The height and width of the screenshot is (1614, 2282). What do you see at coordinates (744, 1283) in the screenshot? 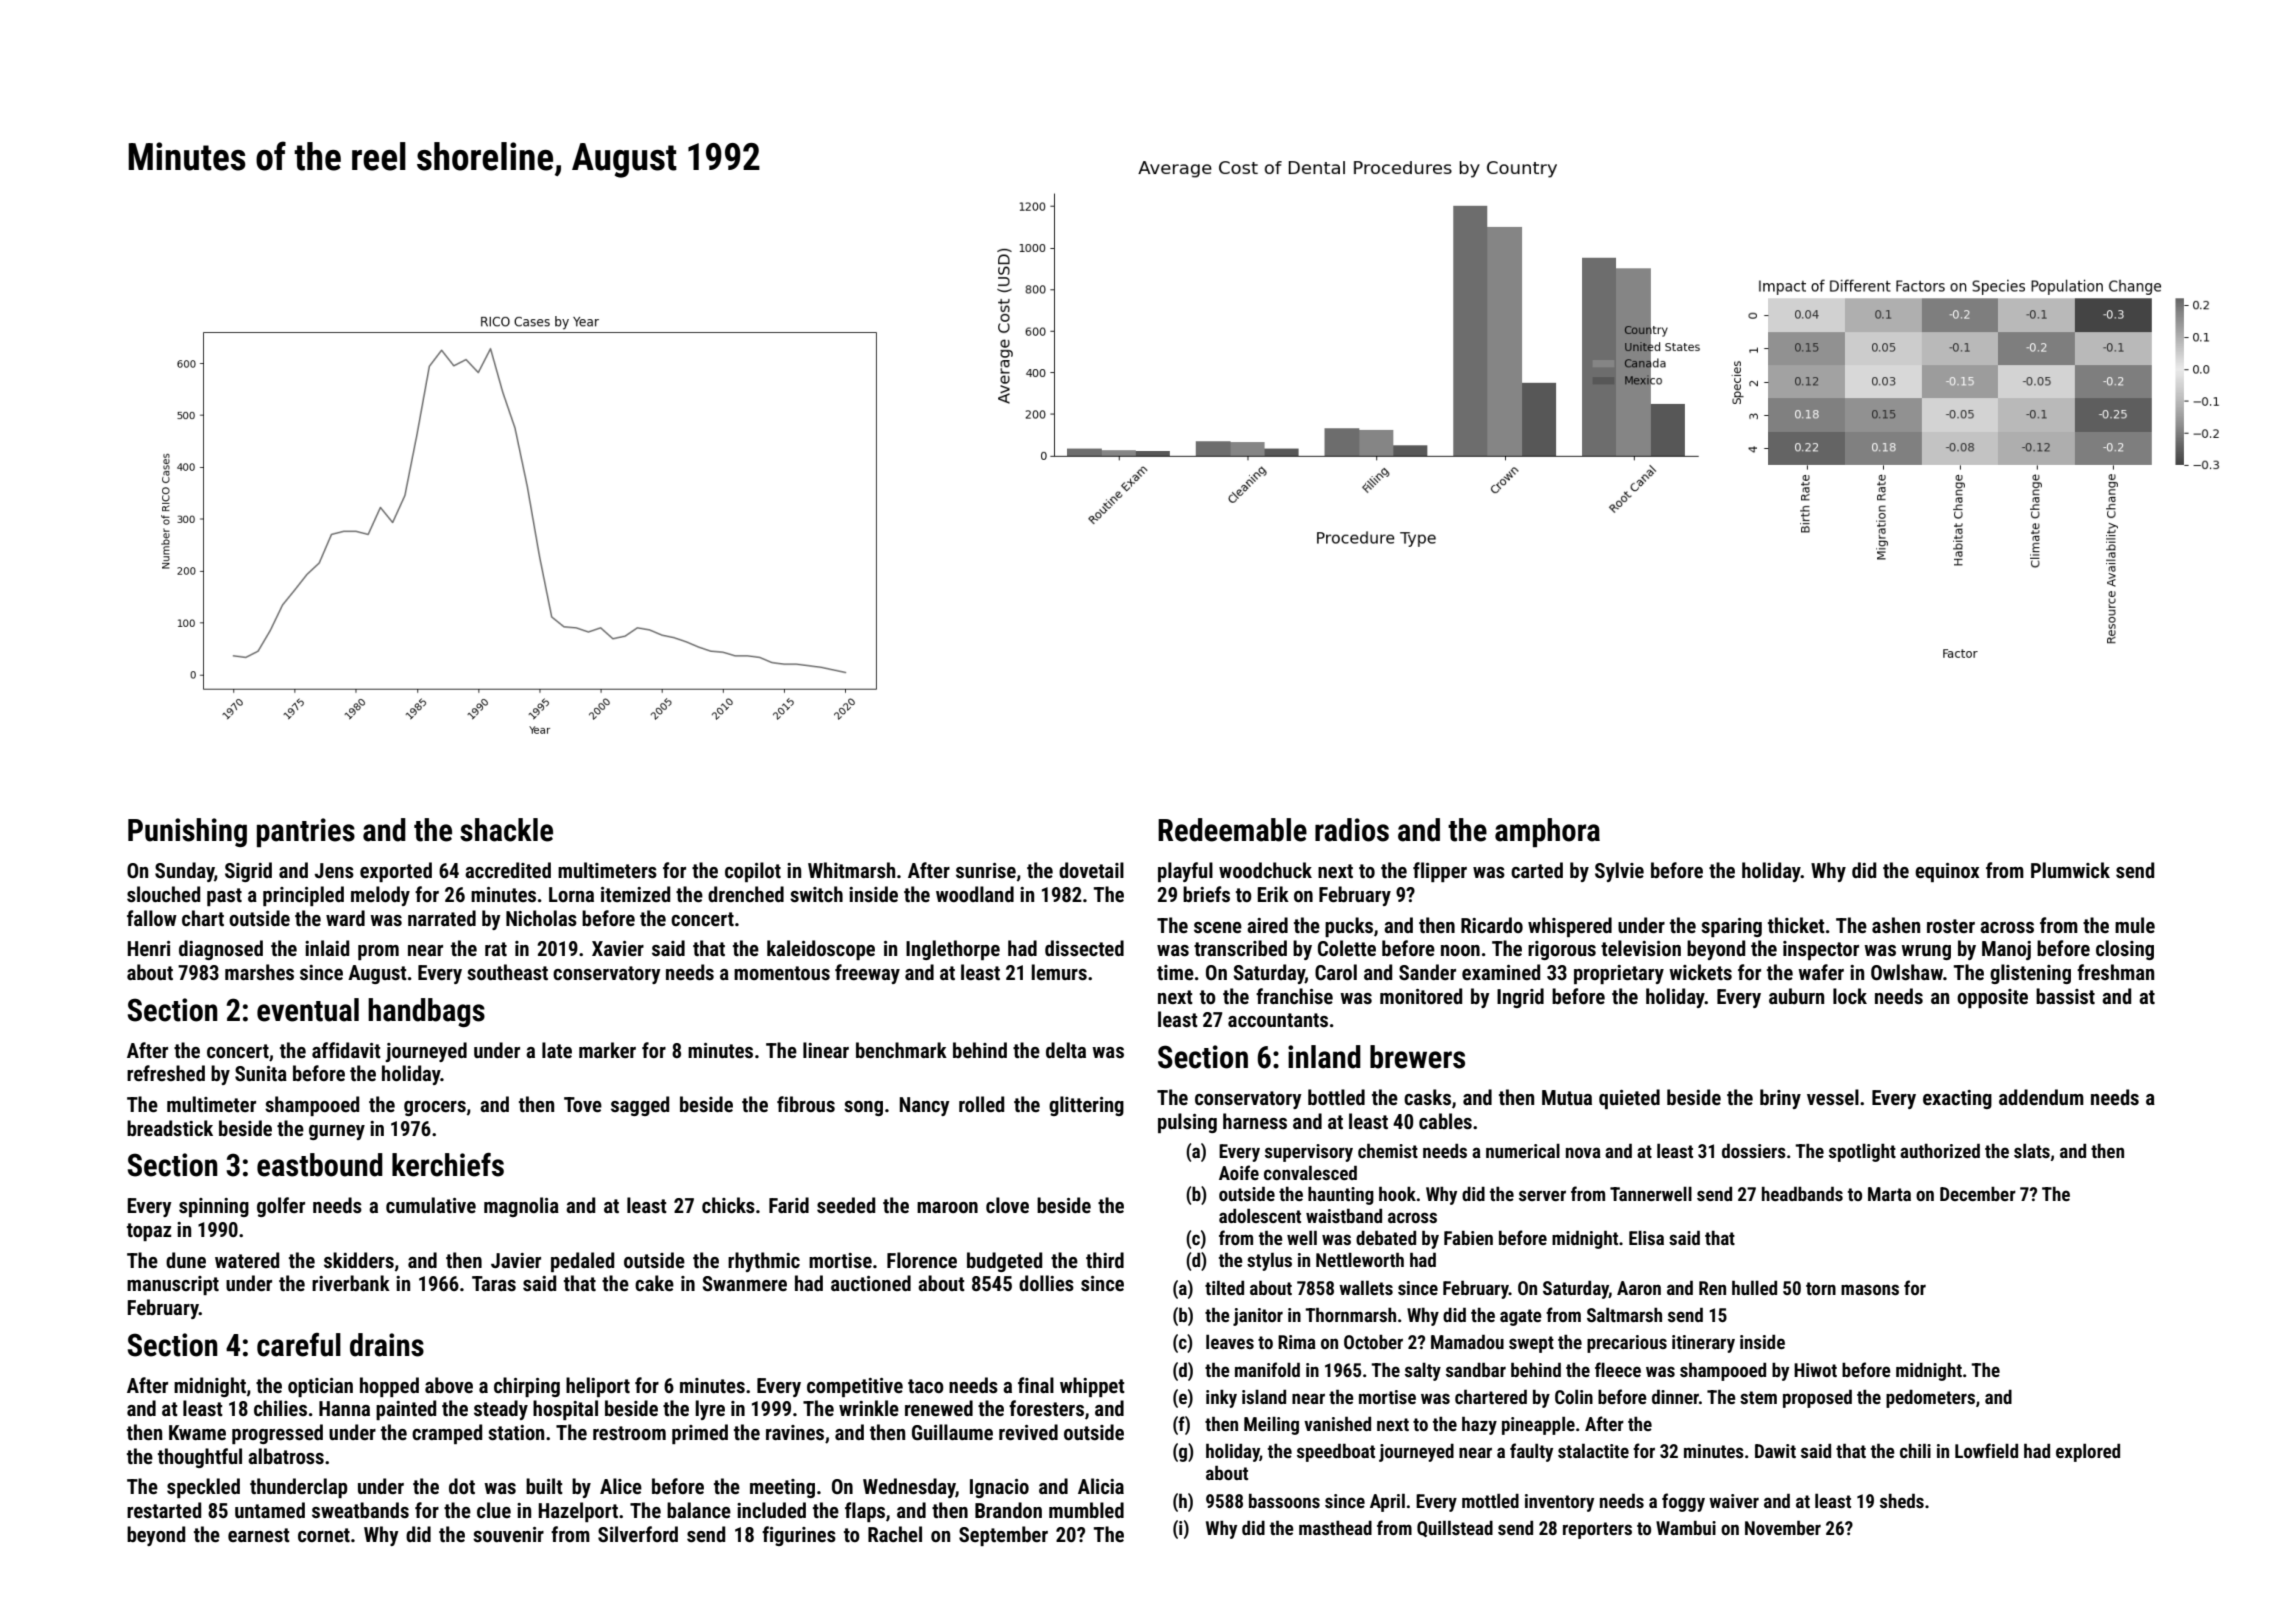
I see `Swanmere` at bounding box center [744, 1283].
